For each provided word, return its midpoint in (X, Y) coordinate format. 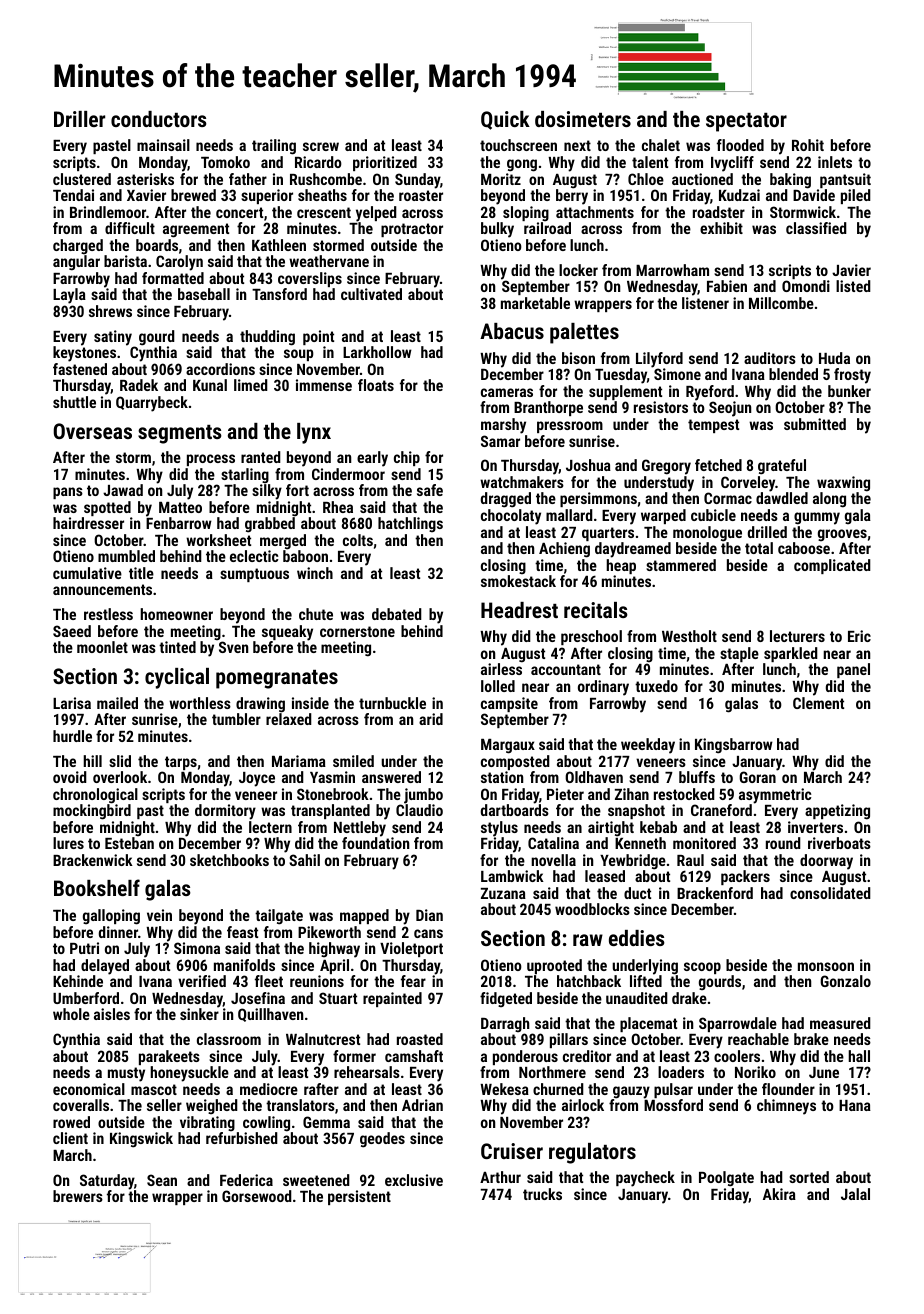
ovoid (70, 777)
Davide (814, 195)
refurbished (242, 1138)
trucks (542, 1194)
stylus (499, 829)
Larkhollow (377, 352)
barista (125, 261)
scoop (702, 968)
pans (68, 493)
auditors (770, 358)
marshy (503, 426)
